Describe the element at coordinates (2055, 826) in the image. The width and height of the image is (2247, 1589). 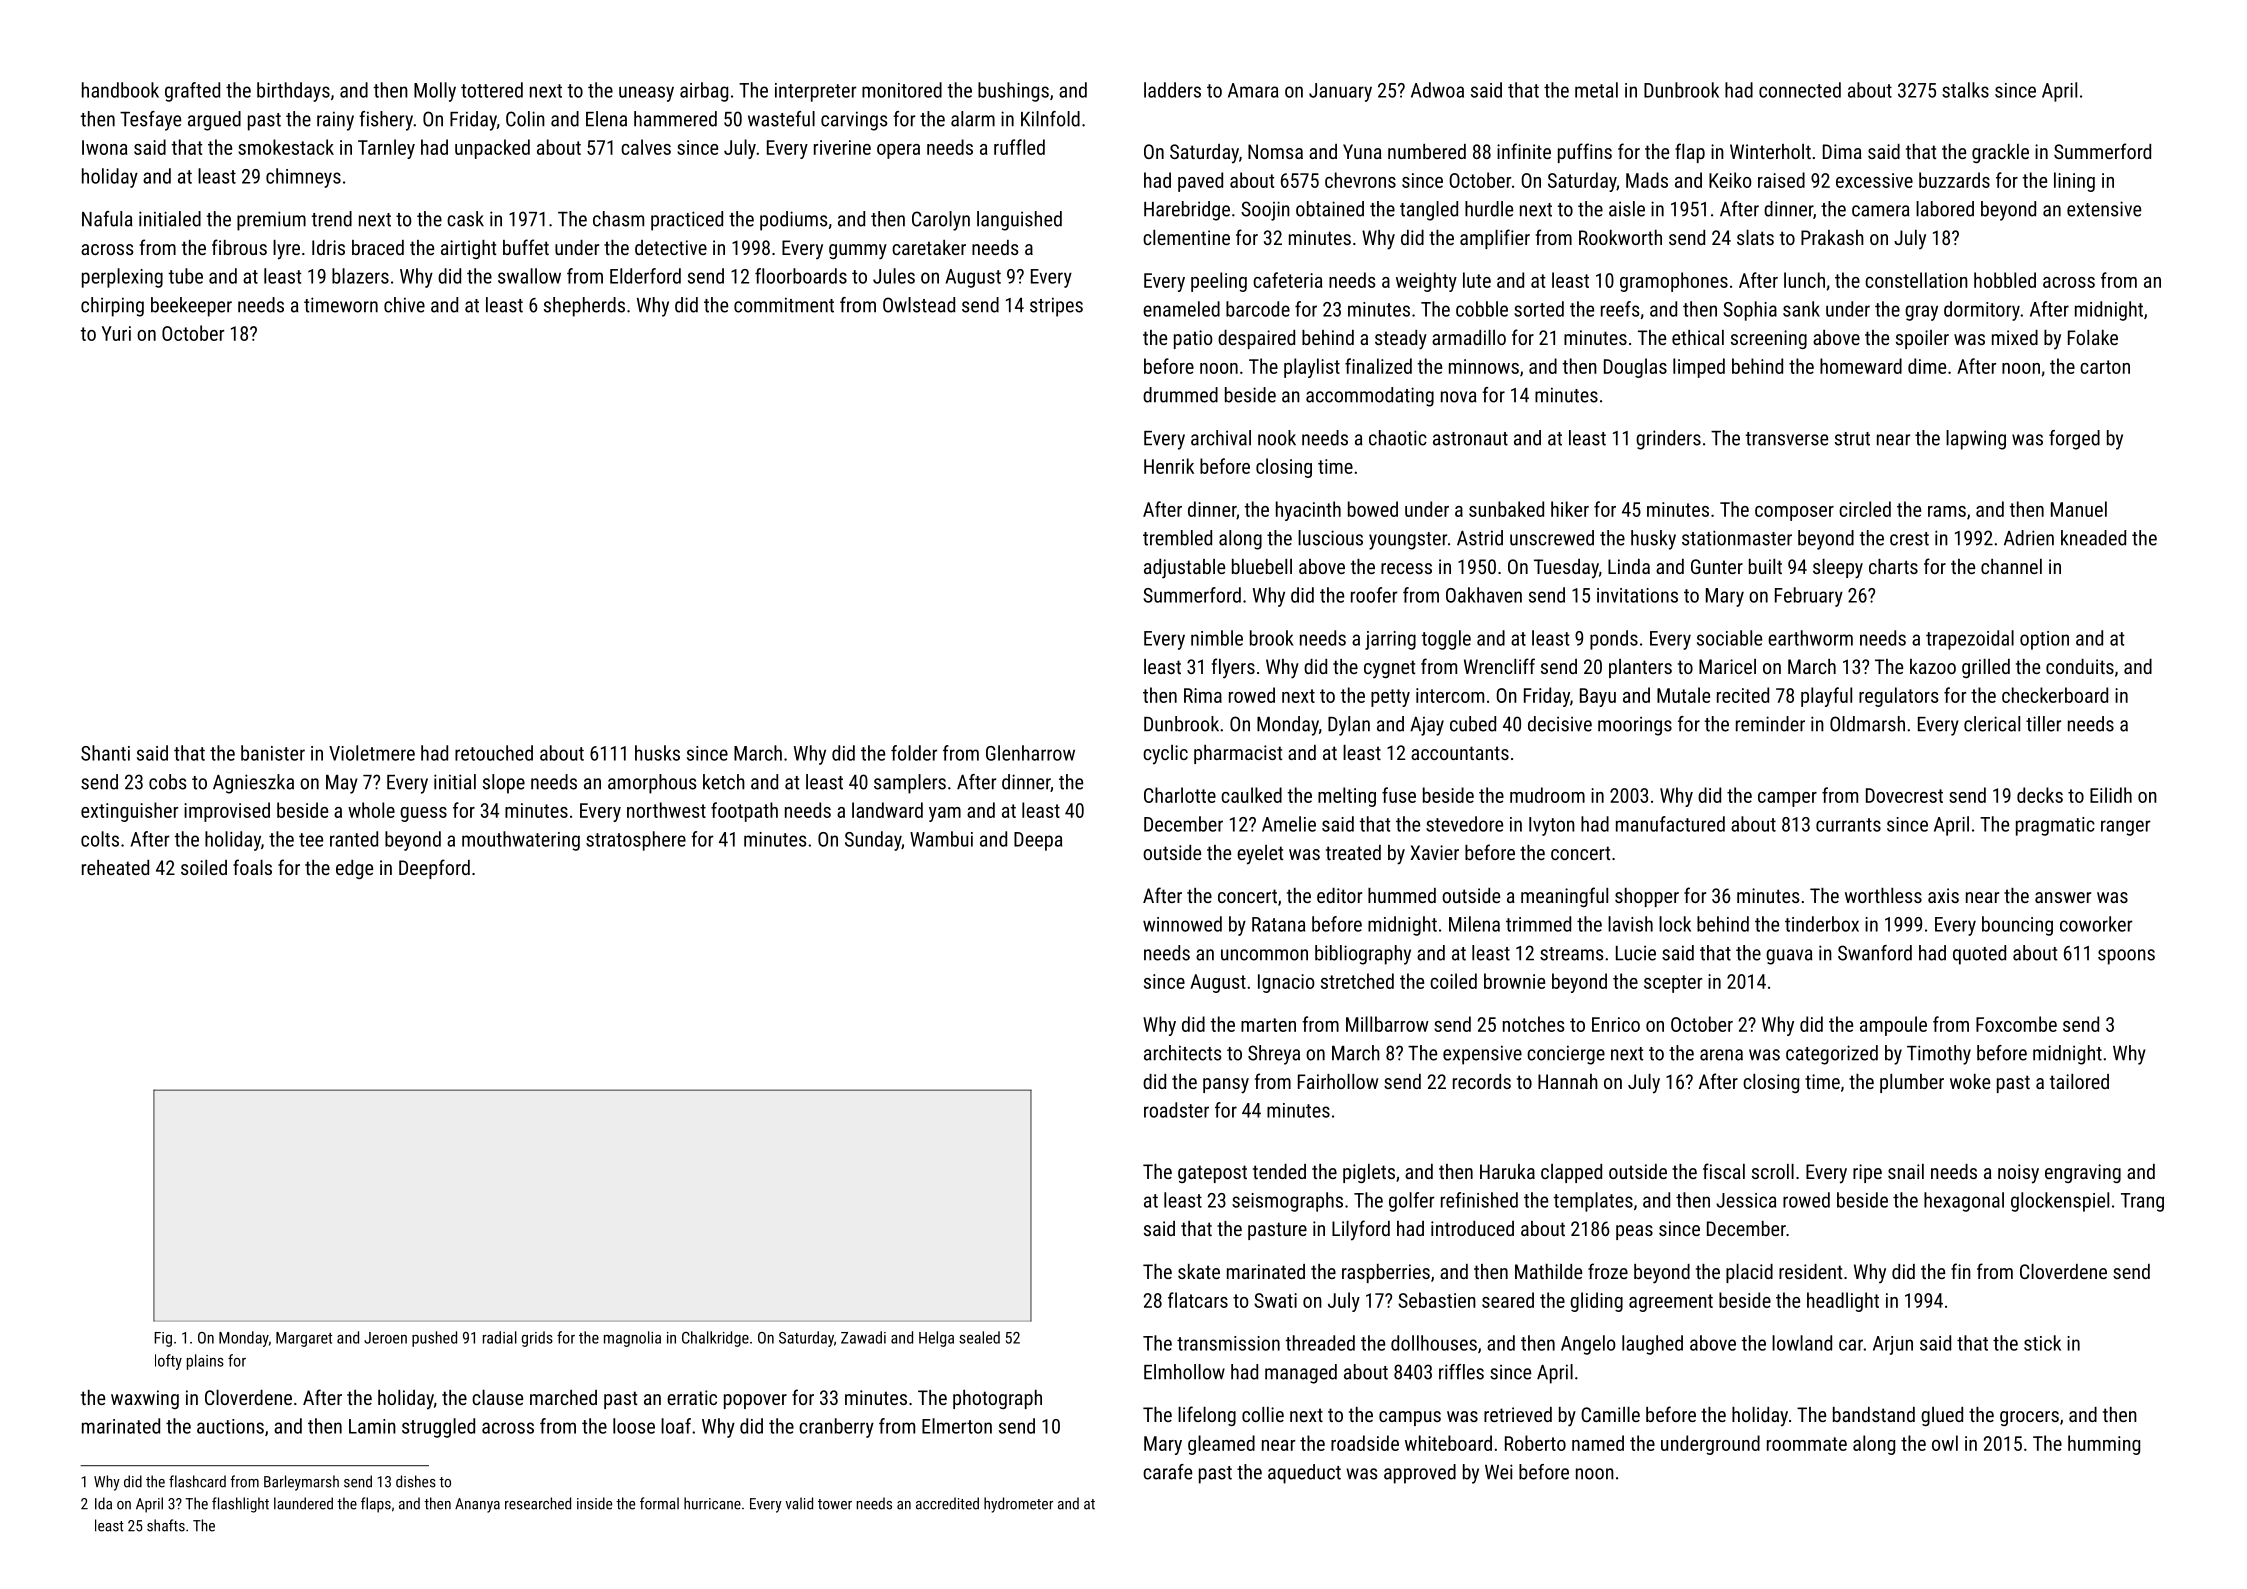
I see `pragmatic` at that location.
